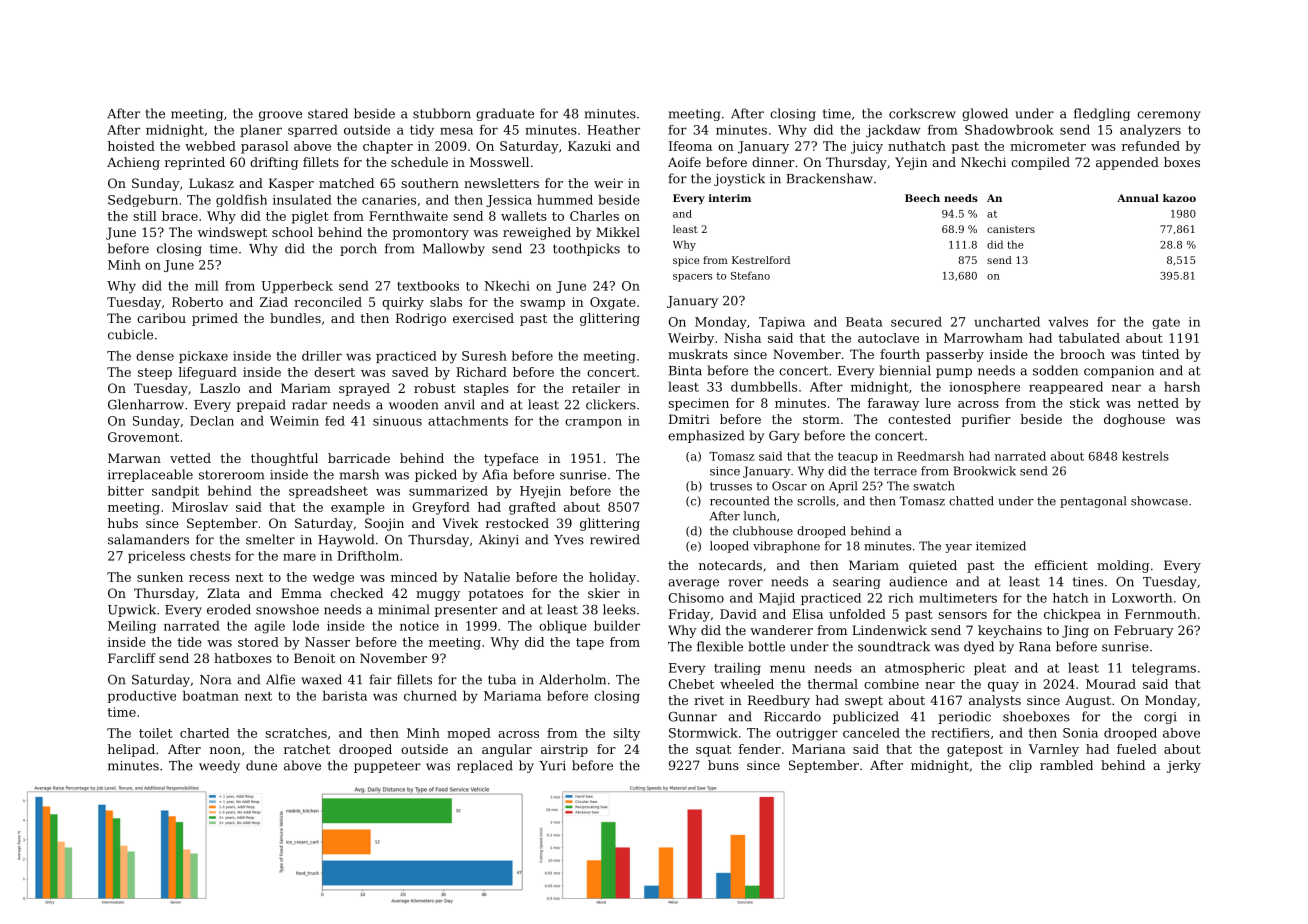 Image resolution: width=1308 pixels, height=924 pixels. What do you see at coordinates (505, 114) in the document?
I see `graduate` at bounding box center [505, 114].
